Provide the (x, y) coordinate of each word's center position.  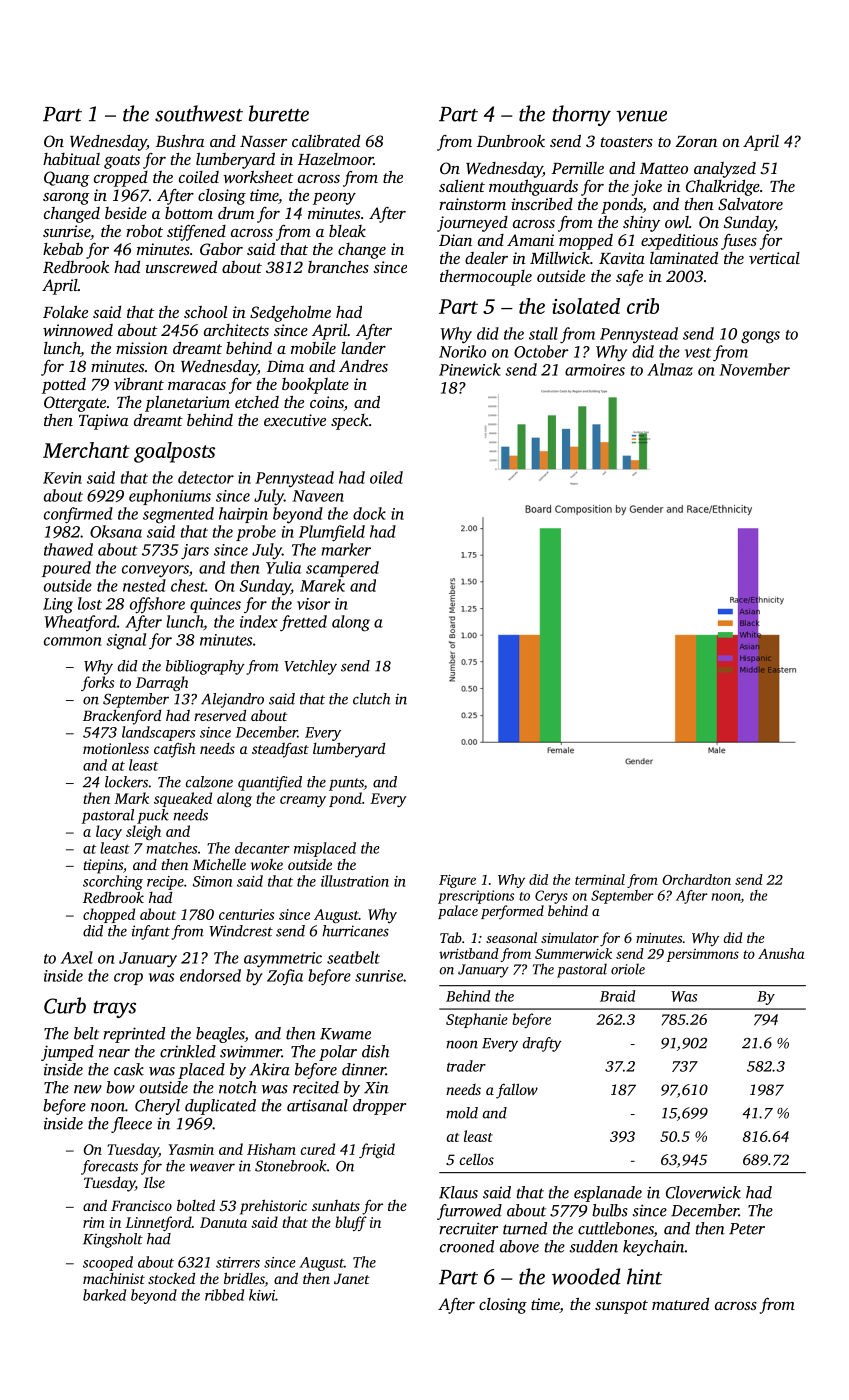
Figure (457, 881)
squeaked (183, 799)
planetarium (187, 403)
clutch (372, 699)
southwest (199, 113)
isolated (586, 306)
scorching (113, 882)
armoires (595, 370)
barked (104, 1295)
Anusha (781, 953)
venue (641, 116)
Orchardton (696, 879)
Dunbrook (511, 140)
